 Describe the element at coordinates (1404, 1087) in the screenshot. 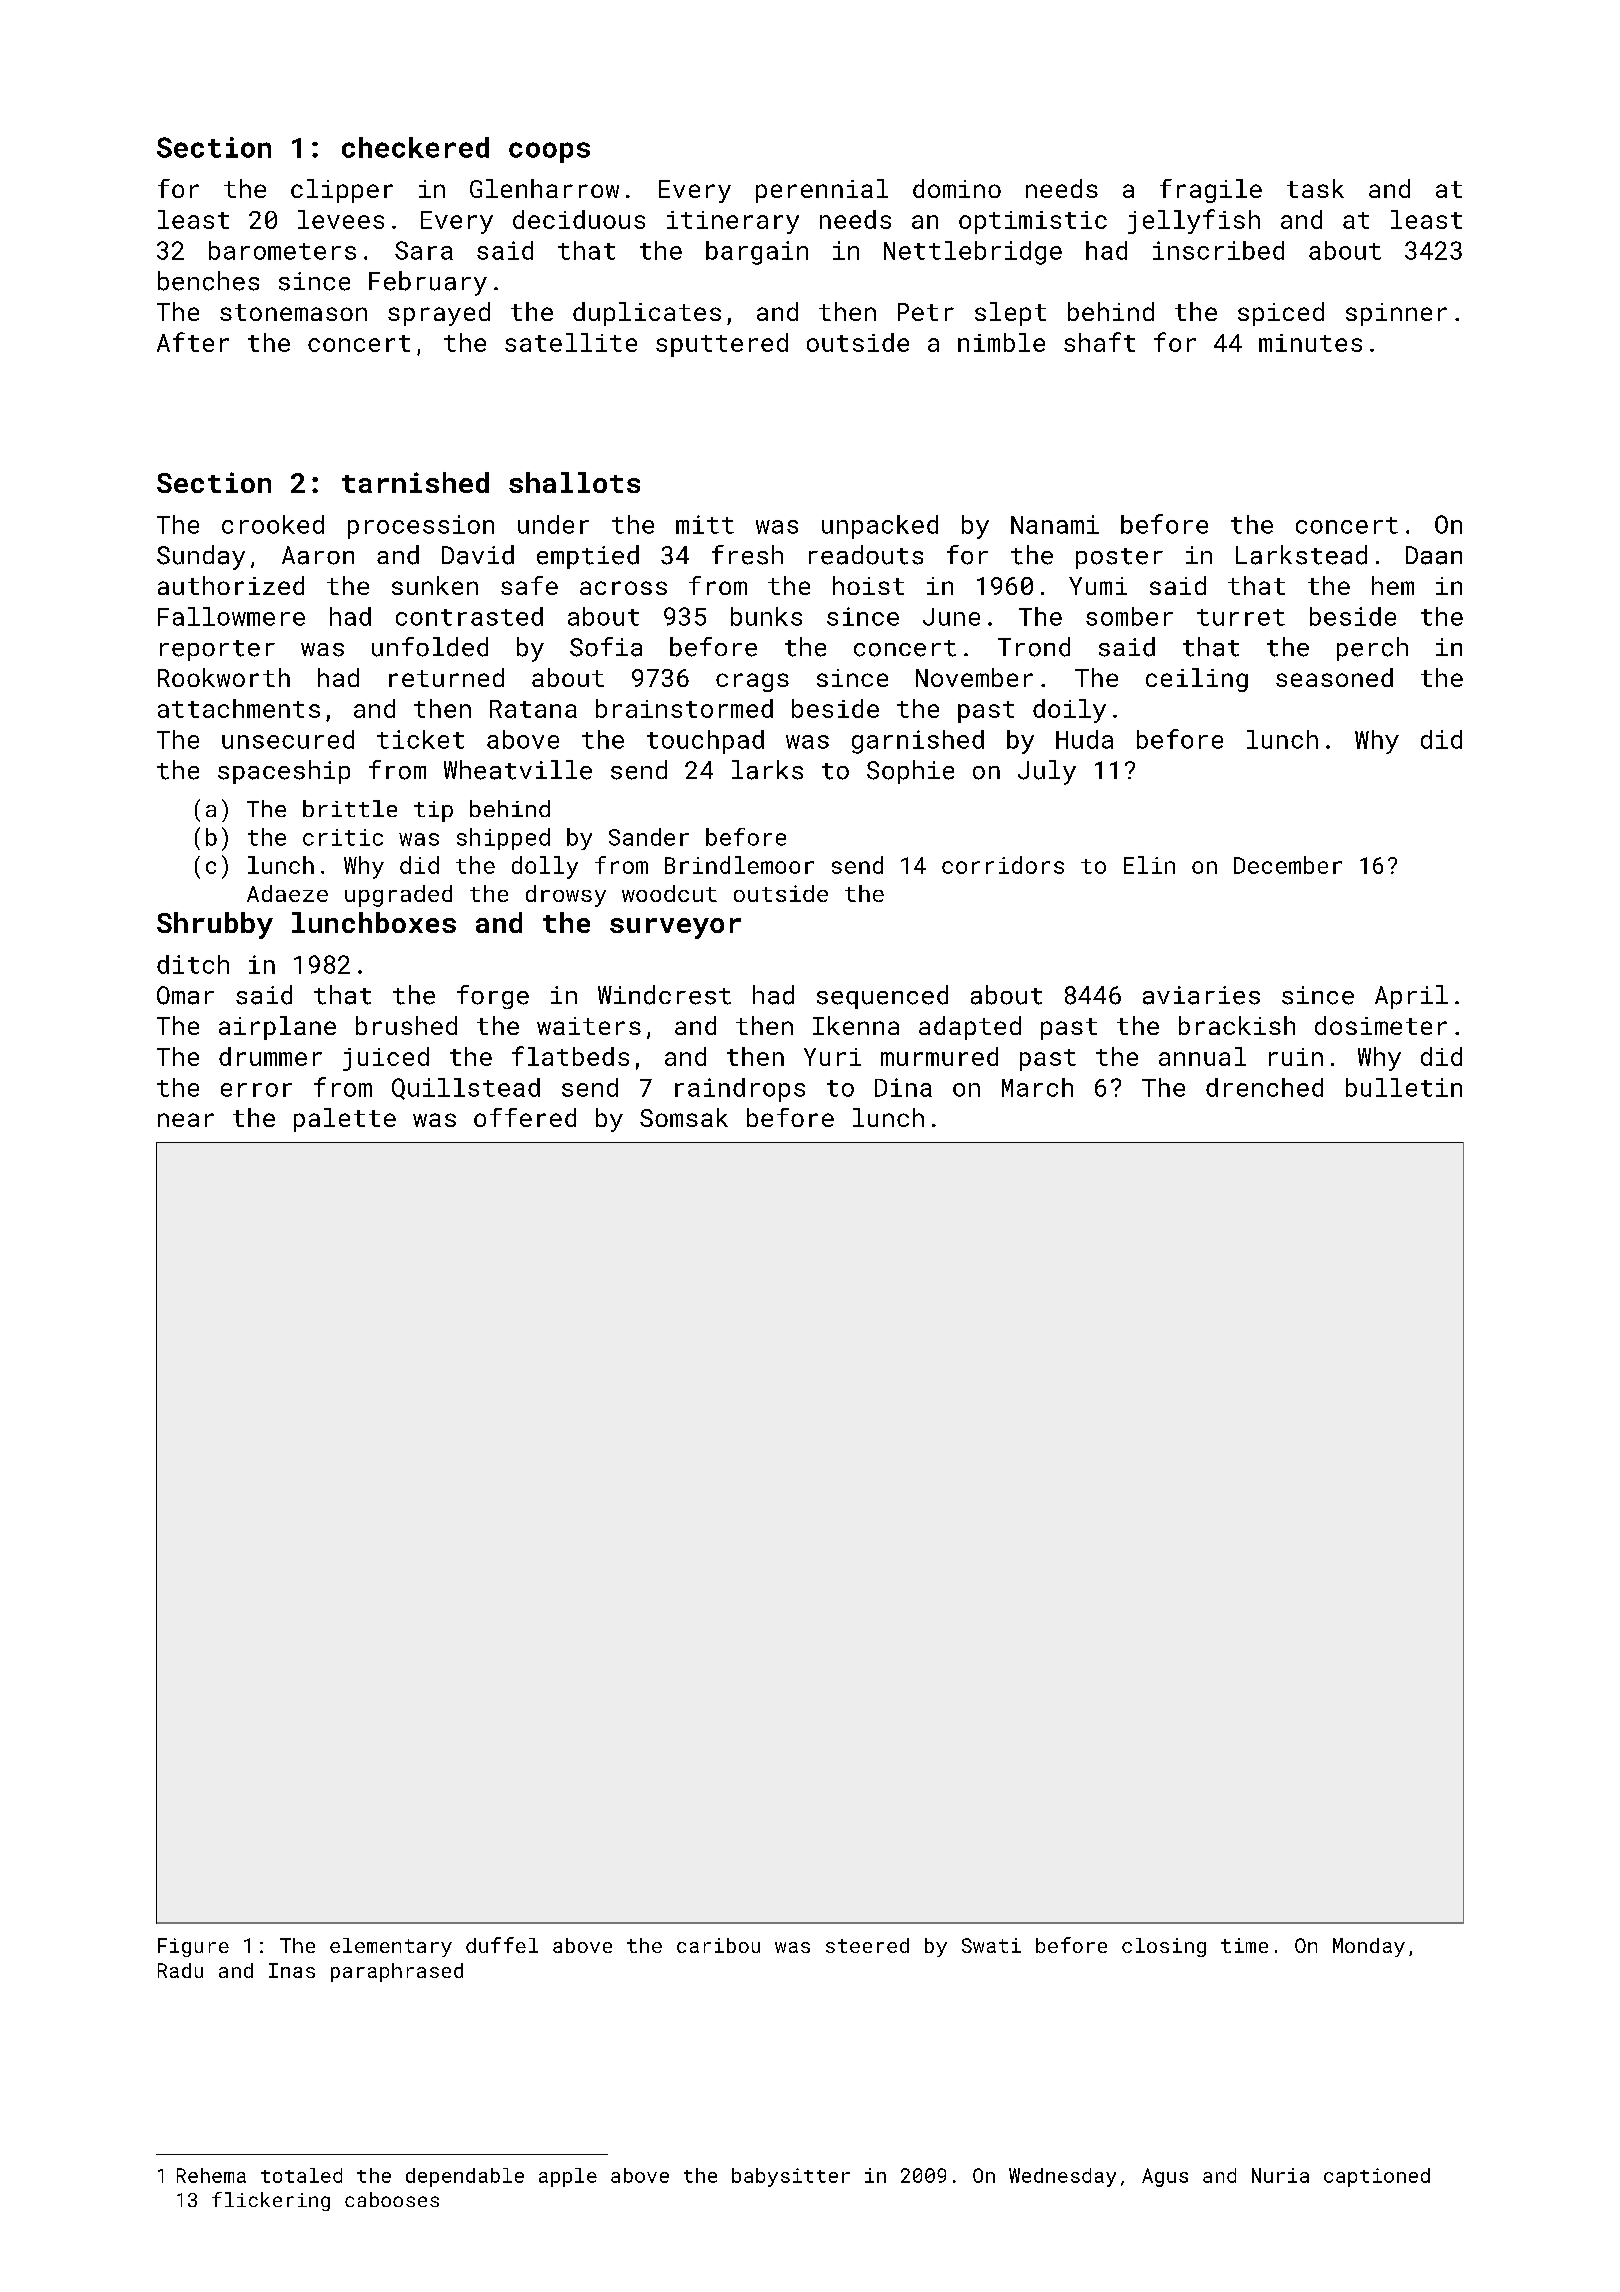

I see `bulletin` at that location.
